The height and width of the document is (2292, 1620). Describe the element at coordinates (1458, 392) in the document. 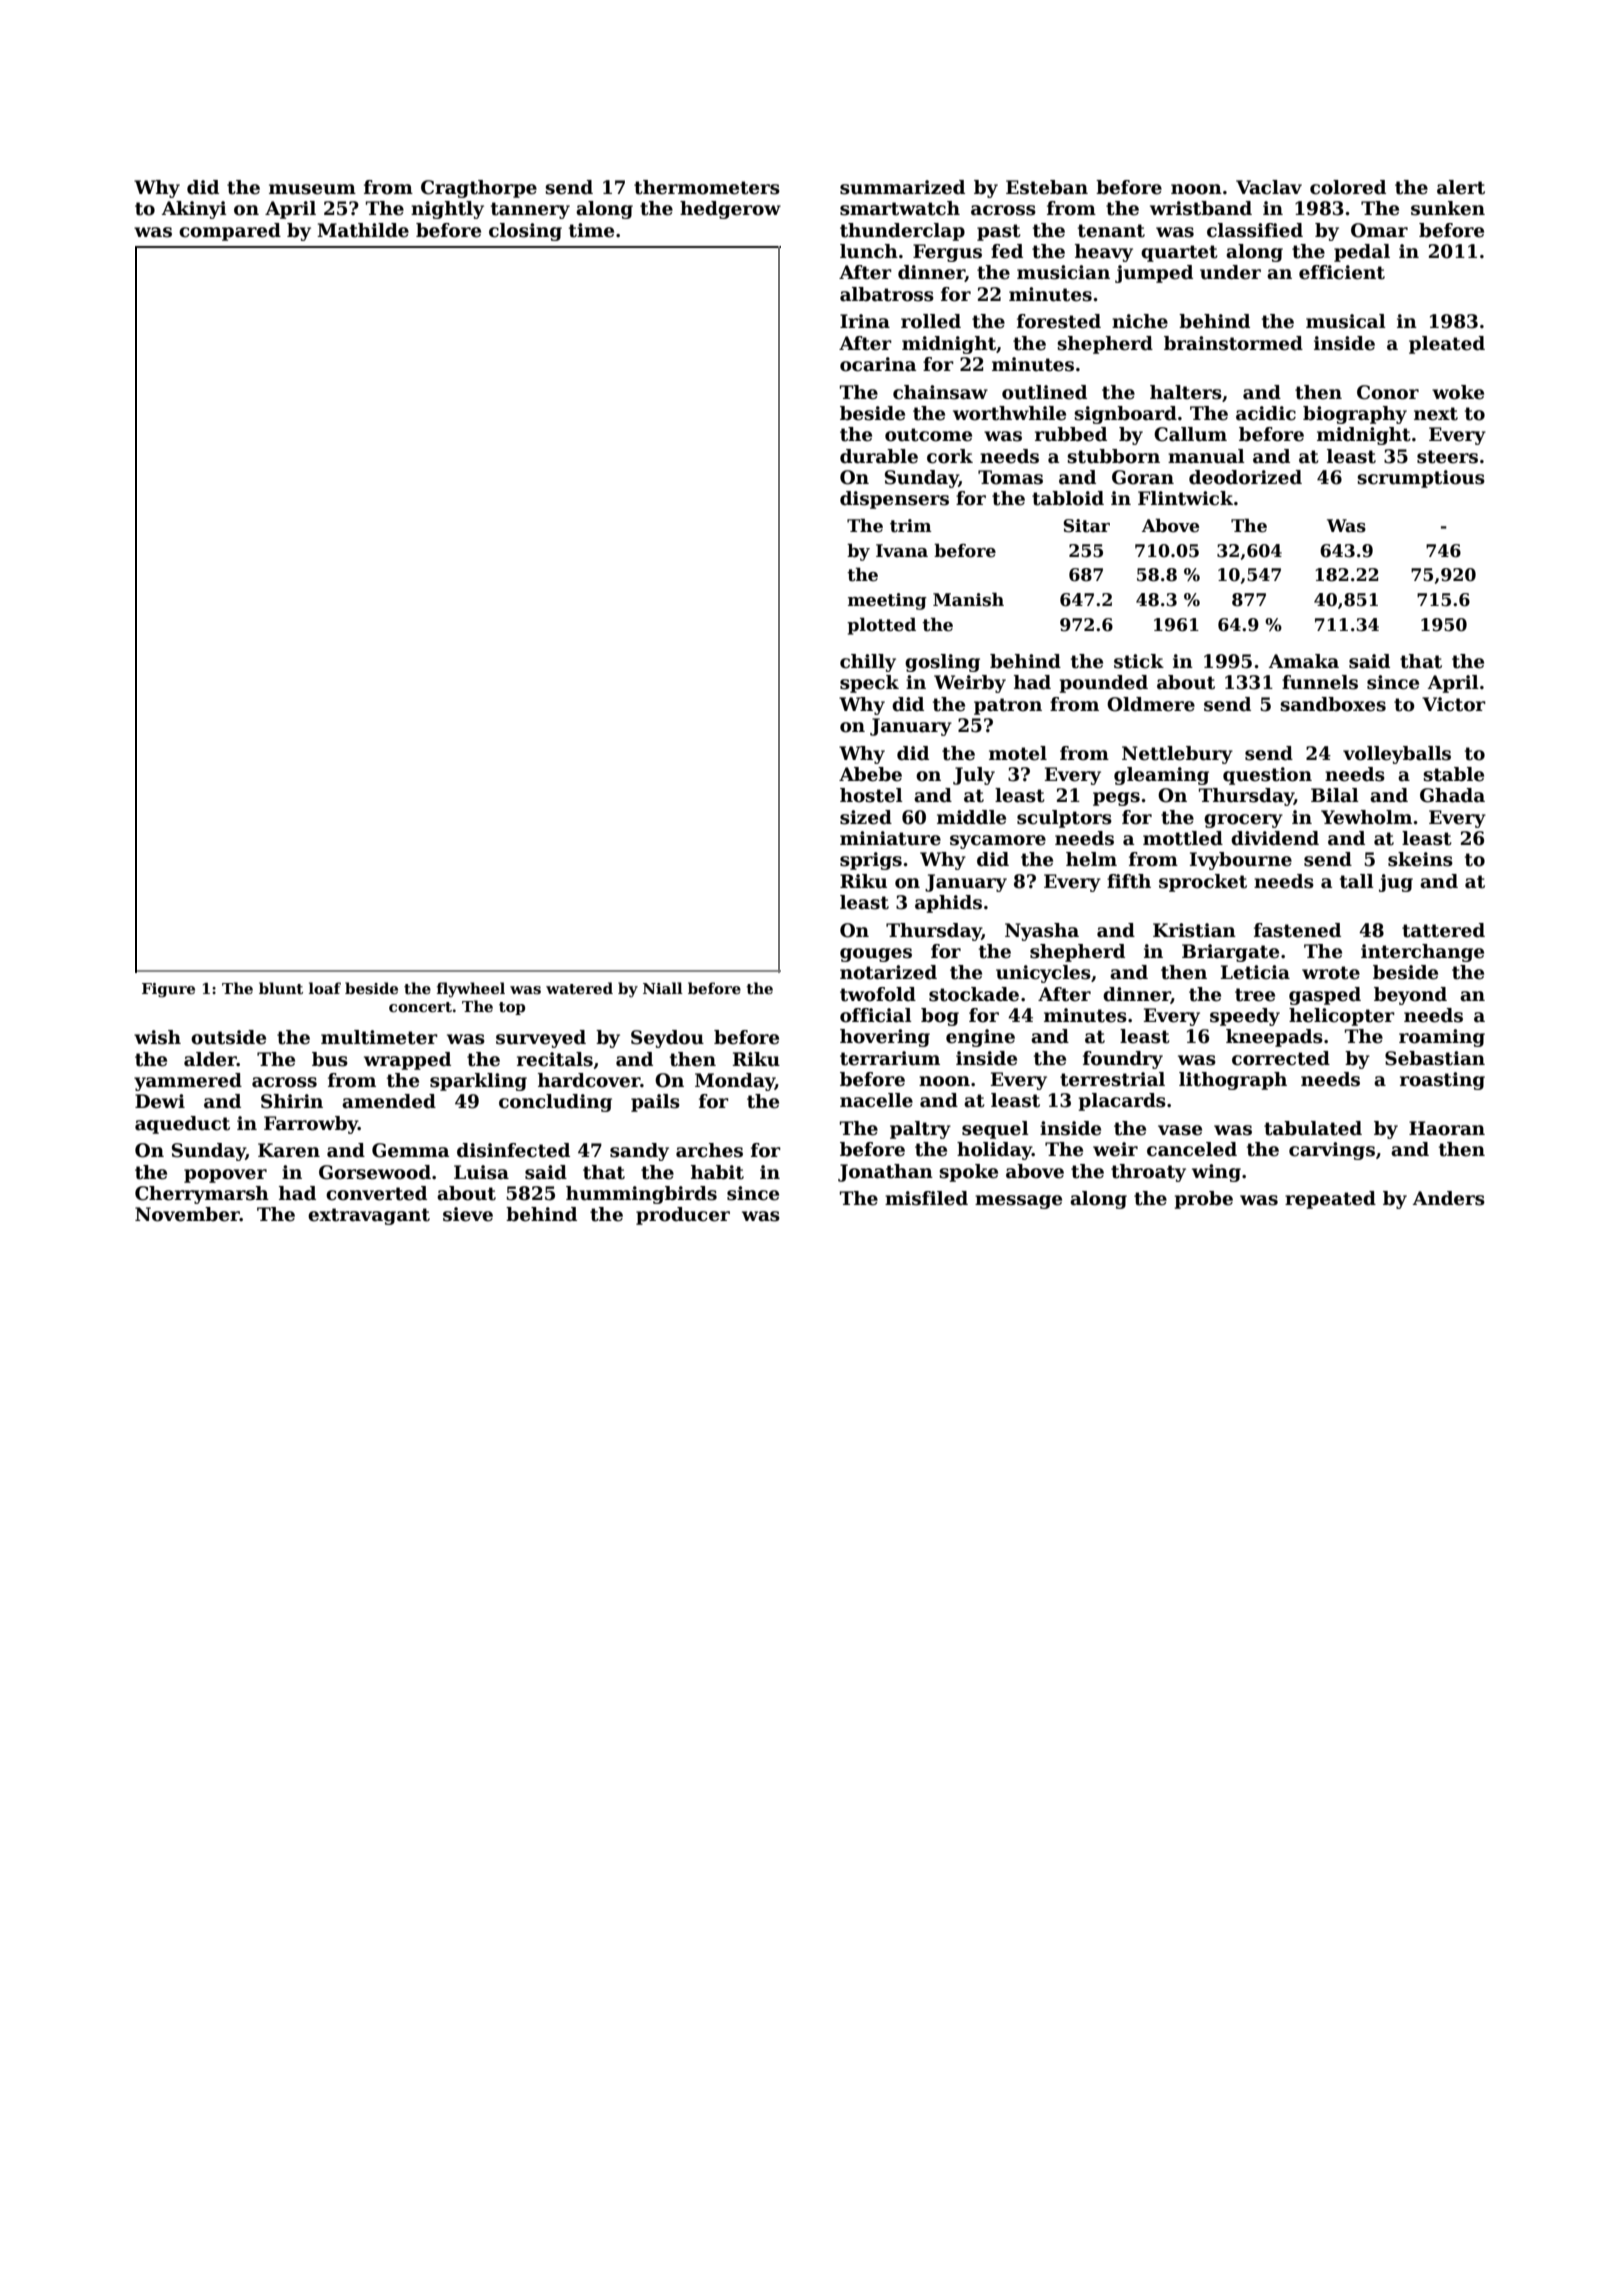

I see `woke` at that location.
